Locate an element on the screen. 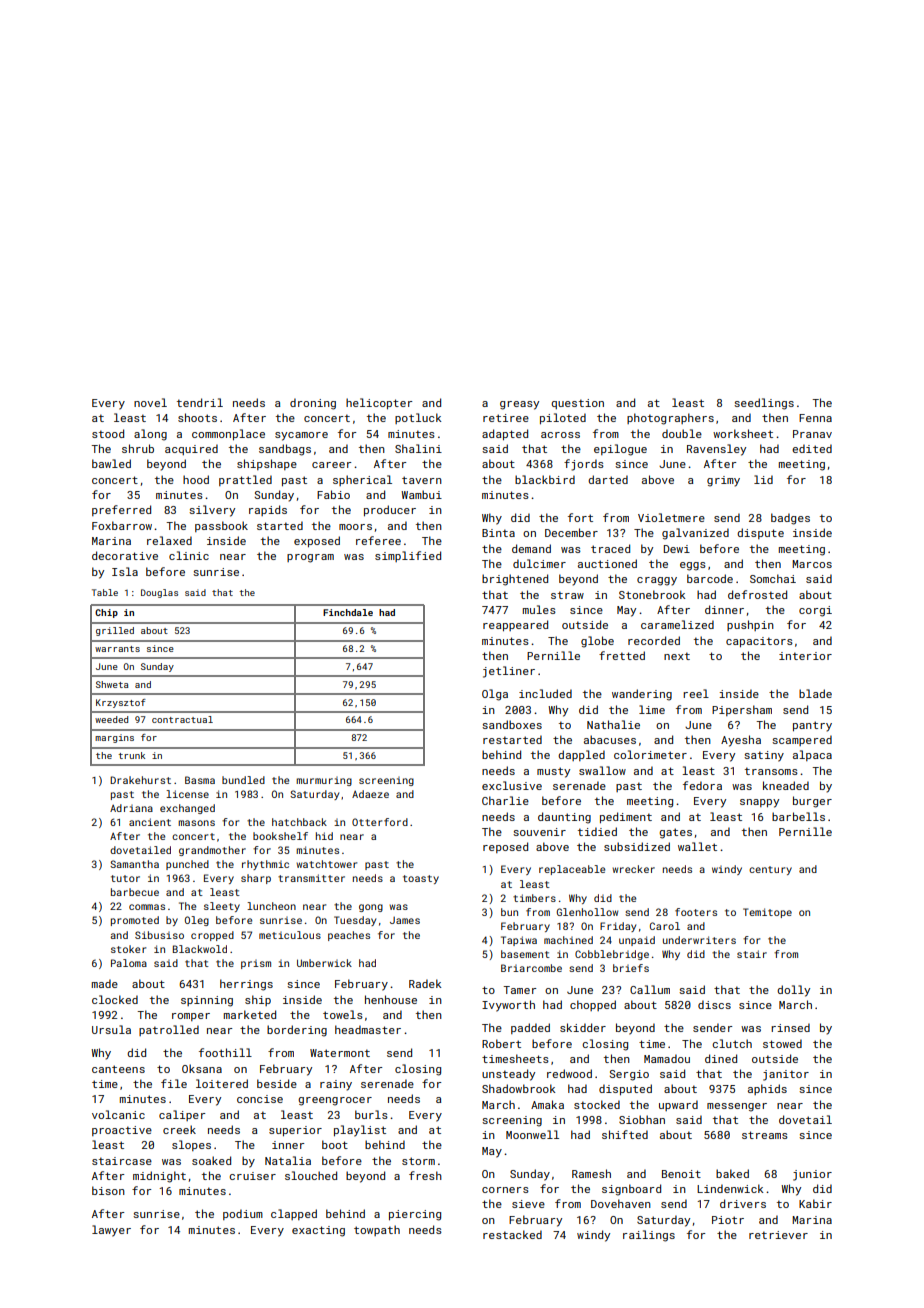 The image size is (924, 1308). volcanic is located at coordinates (118, 1114).
